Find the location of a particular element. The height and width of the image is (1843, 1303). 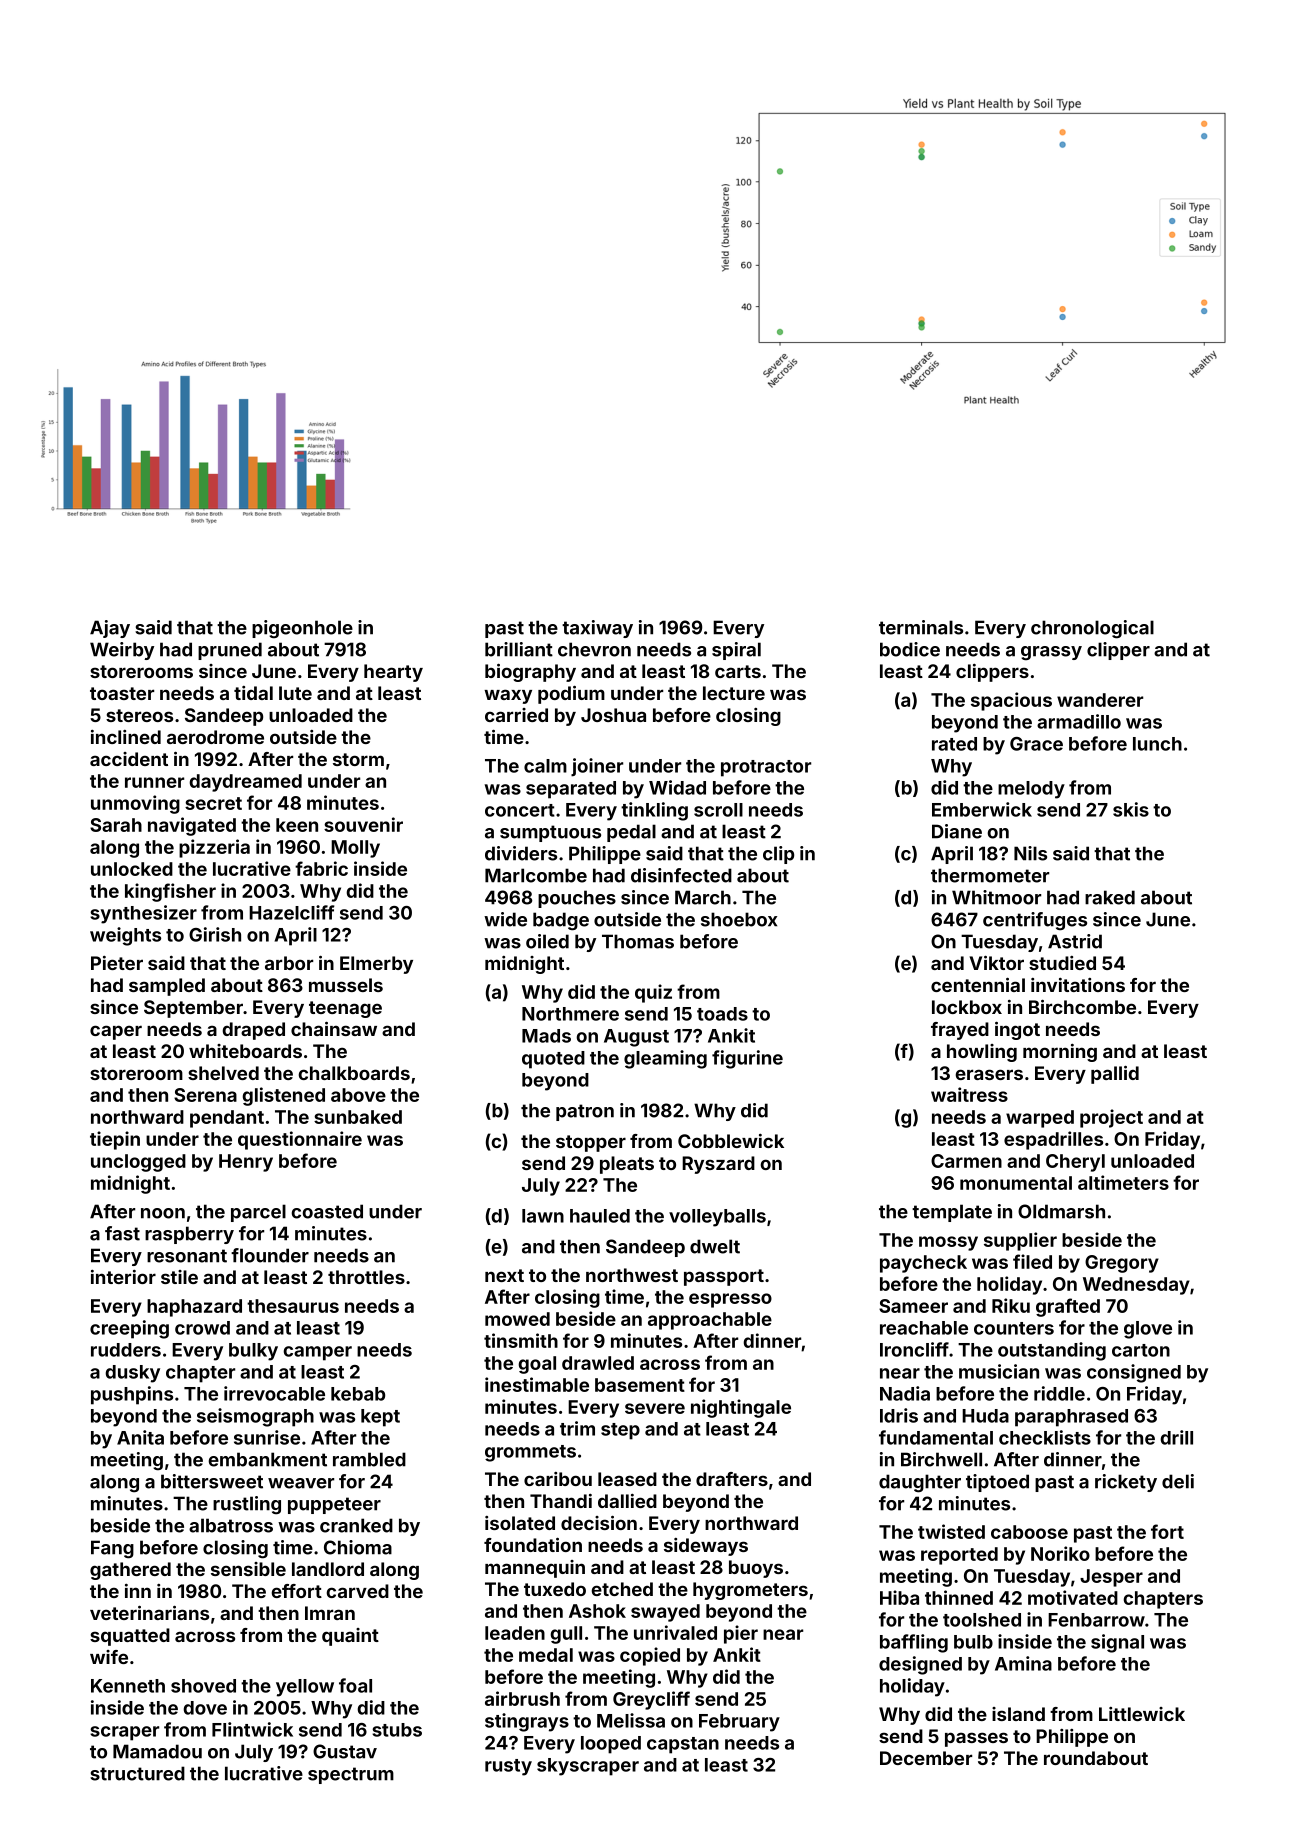

reported is located at coordinates (959, 1556).
